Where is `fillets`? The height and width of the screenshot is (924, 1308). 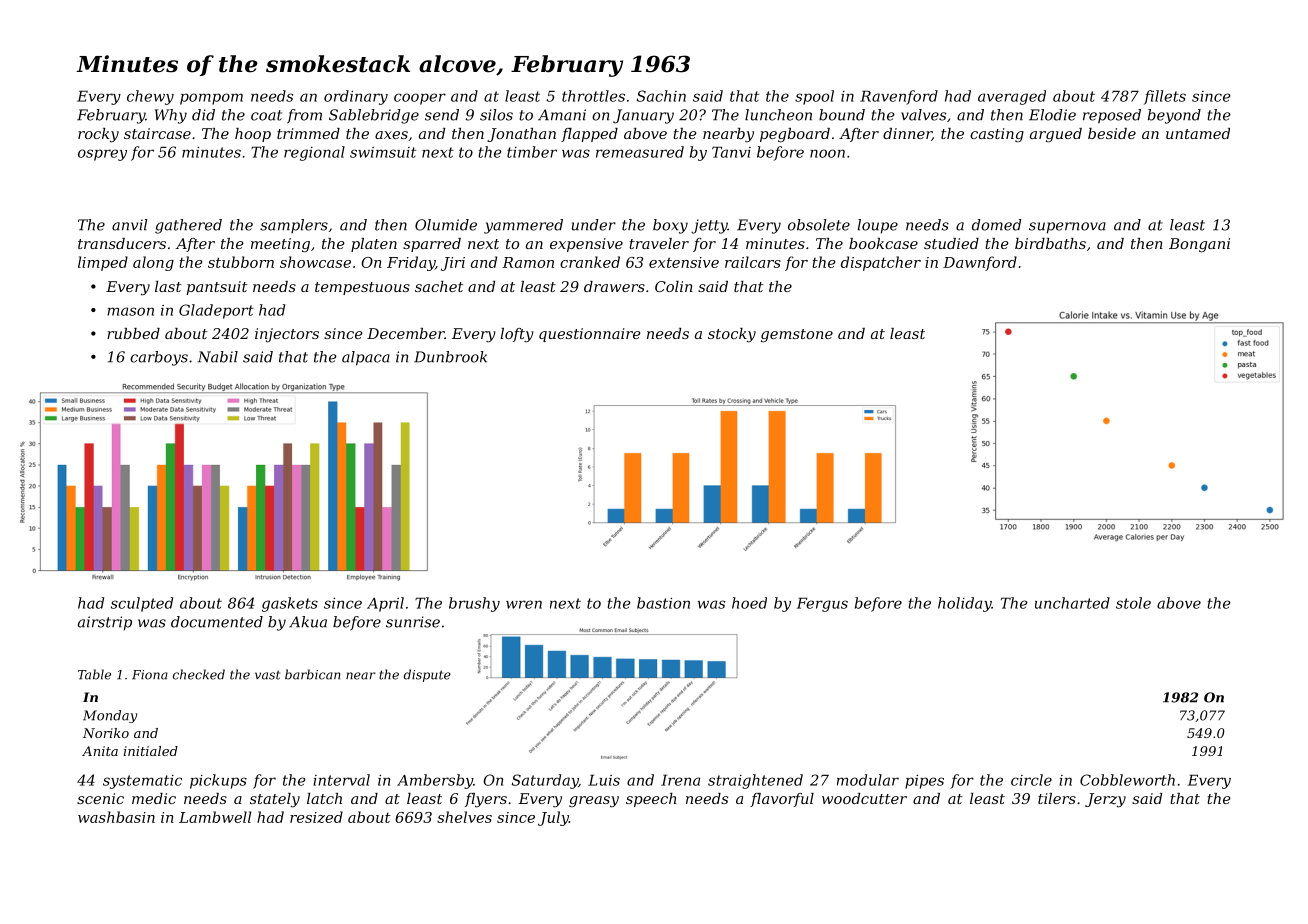 fillets is located at coordinates (1165, 97).
